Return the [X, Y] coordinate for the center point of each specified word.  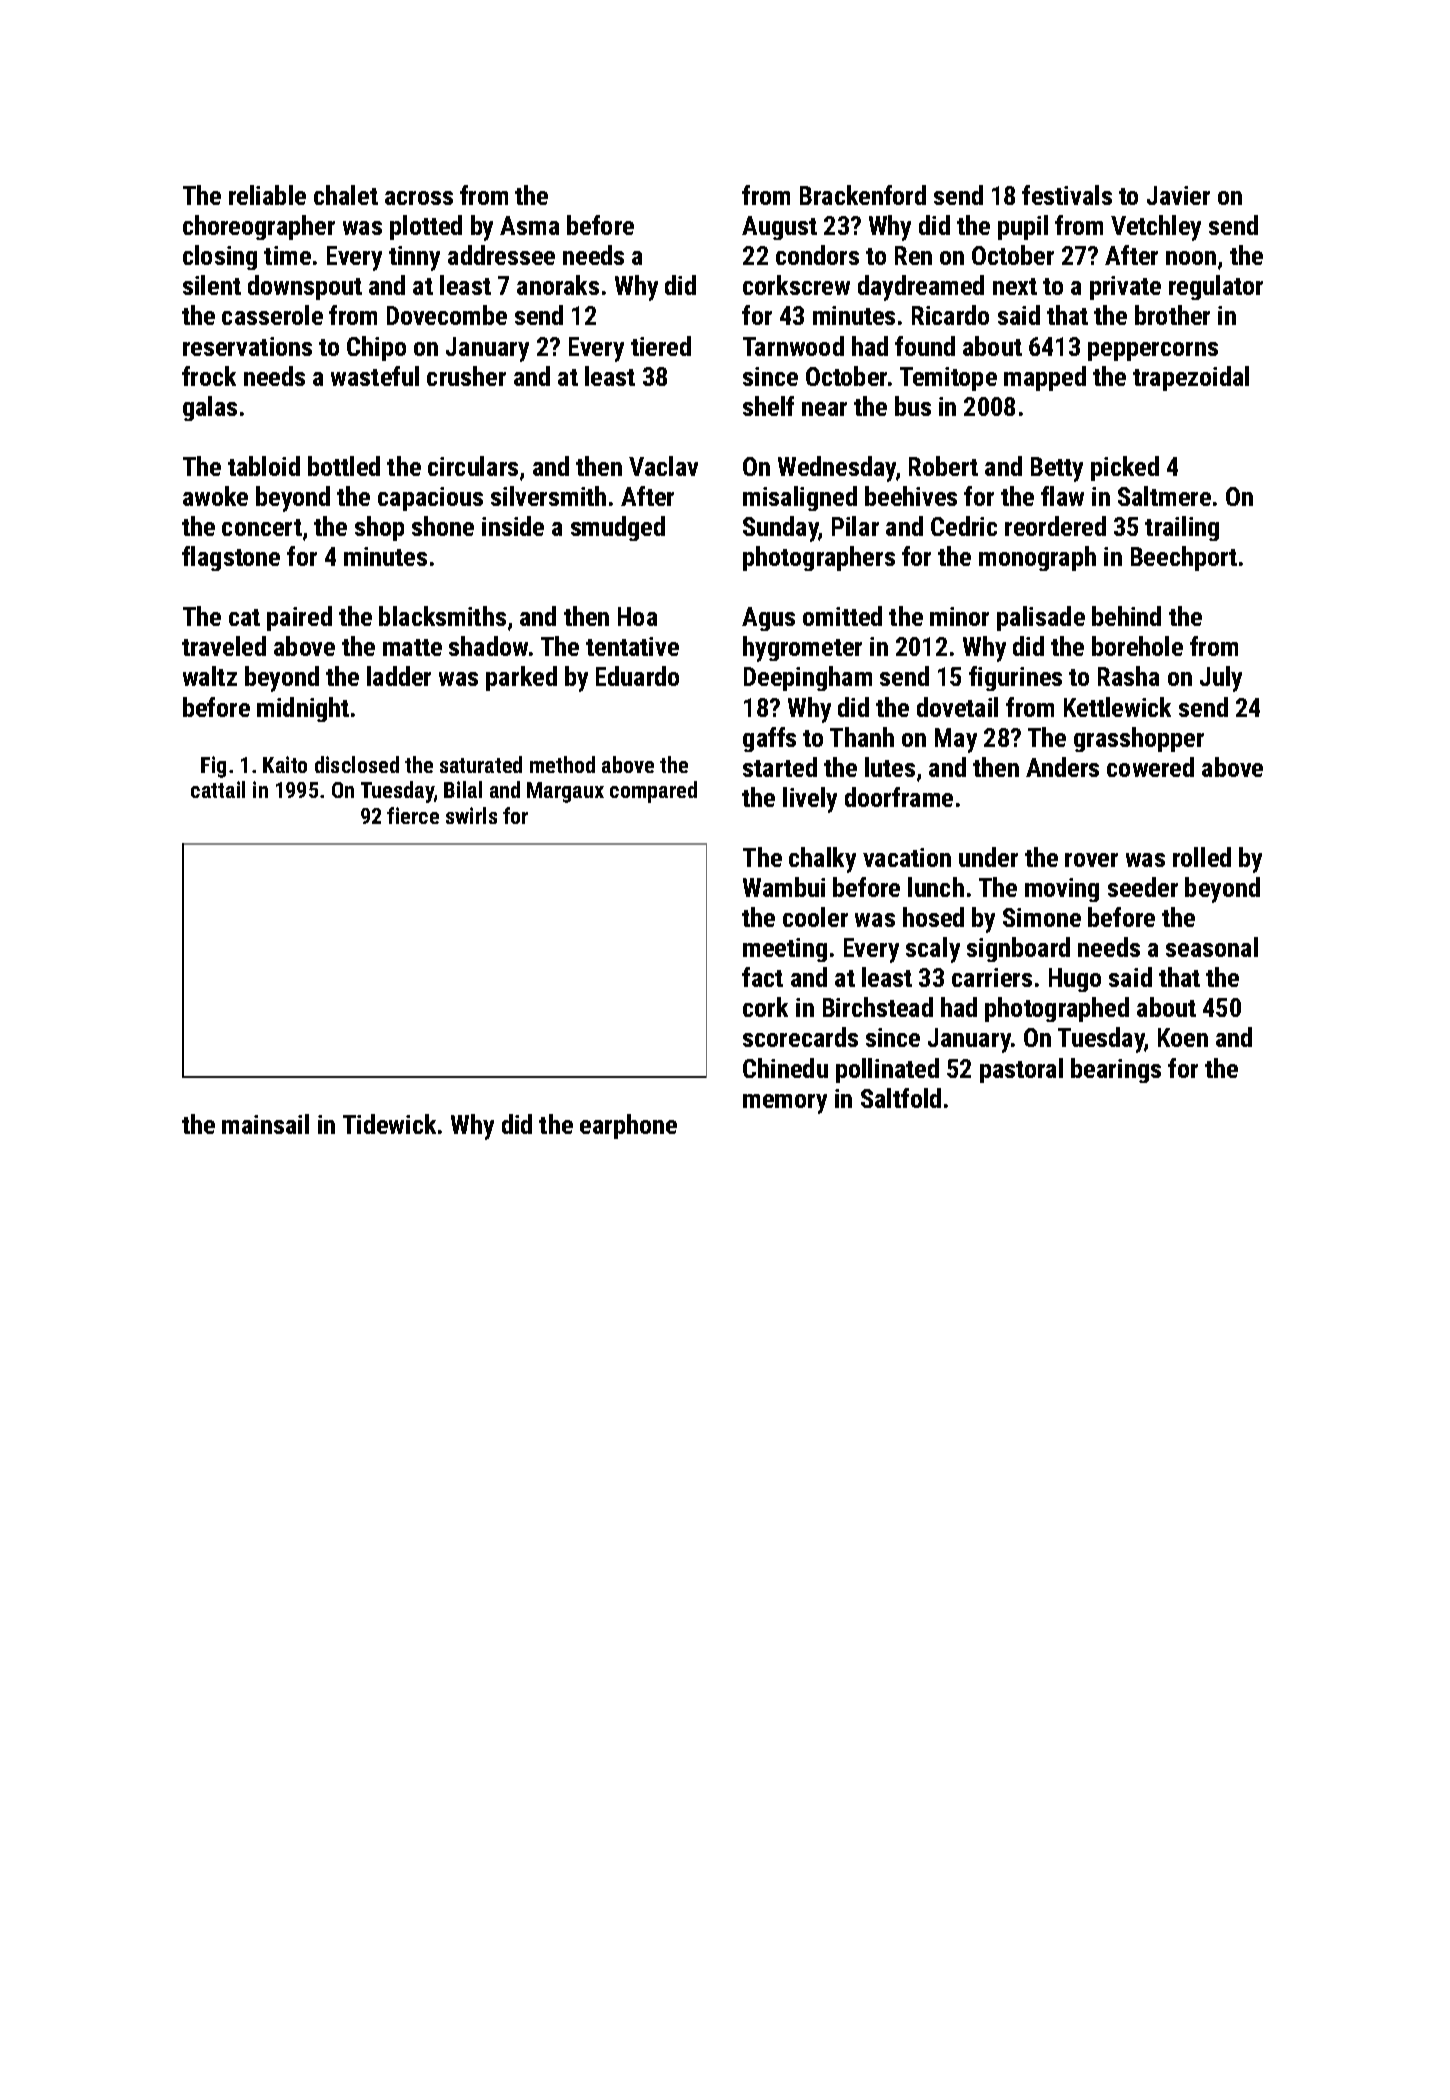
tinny [414, 258]
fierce [413, 815]
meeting [785, 950]
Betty [1057, 469]
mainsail [265, 1124]
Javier [1178, 195]
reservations [247, 346]
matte [412, 647]
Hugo [1075, 980]
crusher [466, 376]
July [1221, 679]
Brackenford [863, 195]
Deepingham [808, 678]
